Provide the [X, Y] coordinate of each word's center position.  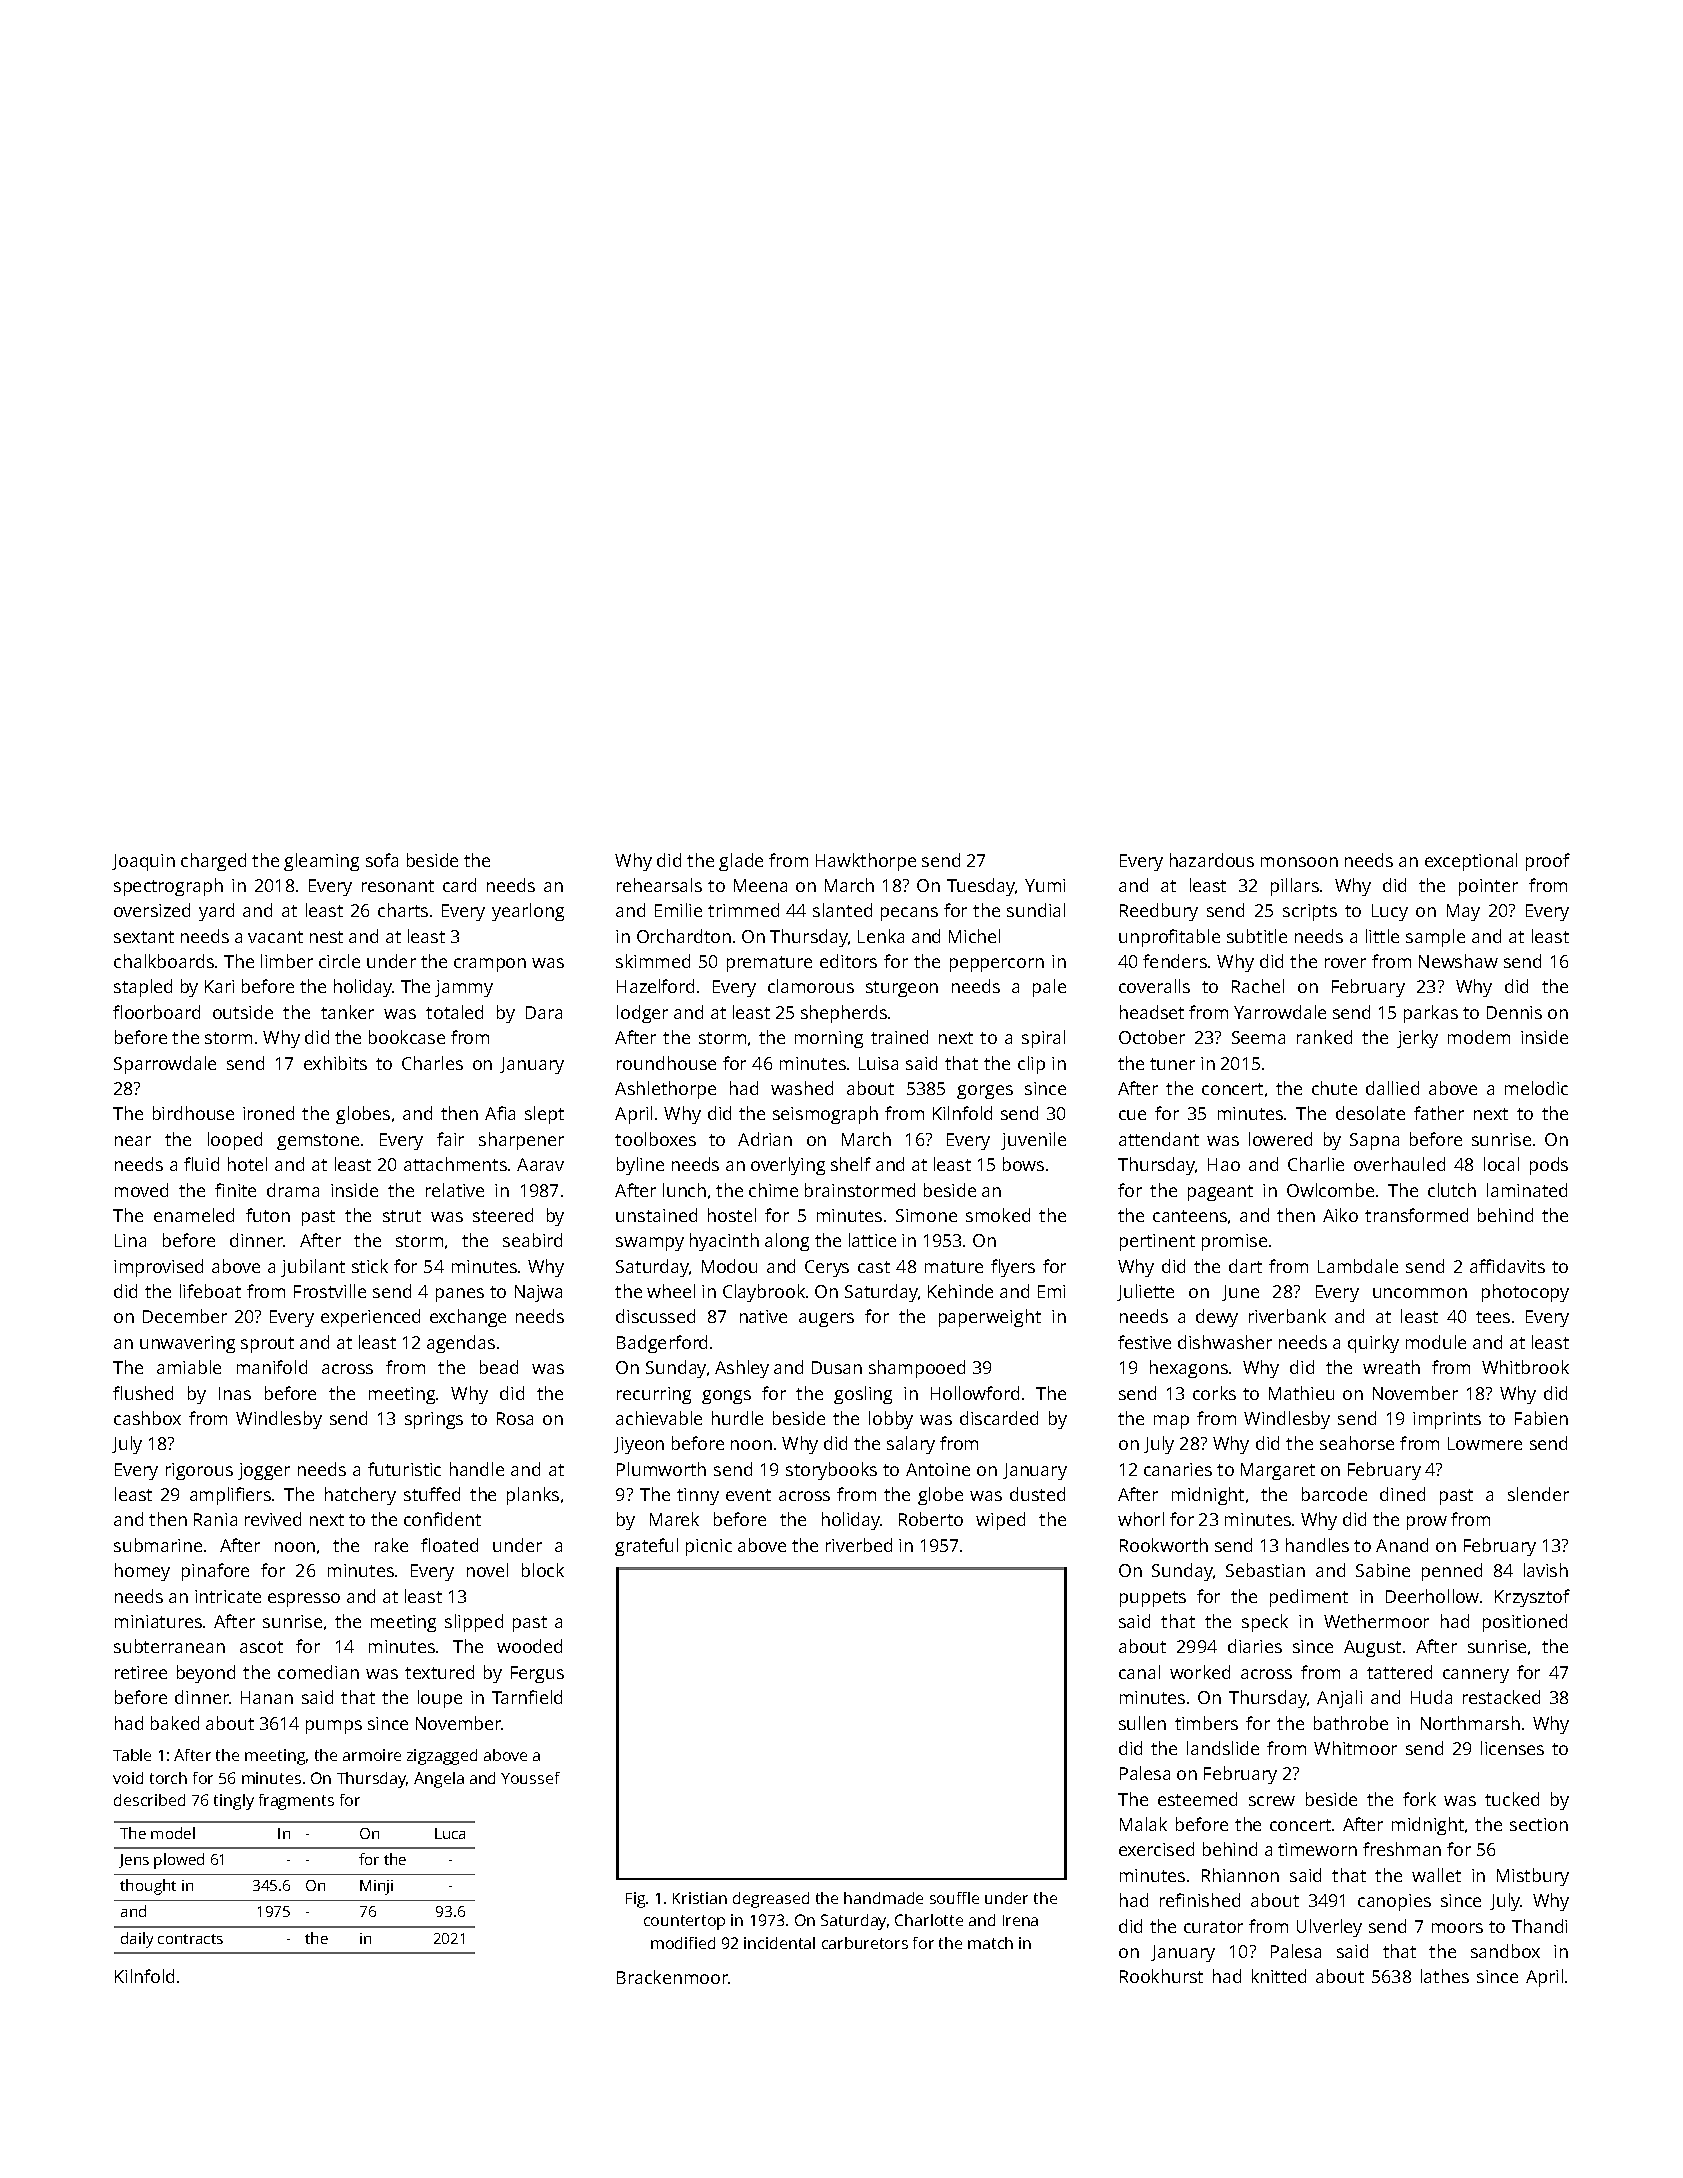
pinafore [215, 1572]
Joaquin [143, 862]
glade [741, 862]
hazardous [1212, 860]
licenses [1512, 1748]
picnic [709, 1547]
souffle [954, 1898]
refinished [1200, 1900]
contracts [190, 1939]
